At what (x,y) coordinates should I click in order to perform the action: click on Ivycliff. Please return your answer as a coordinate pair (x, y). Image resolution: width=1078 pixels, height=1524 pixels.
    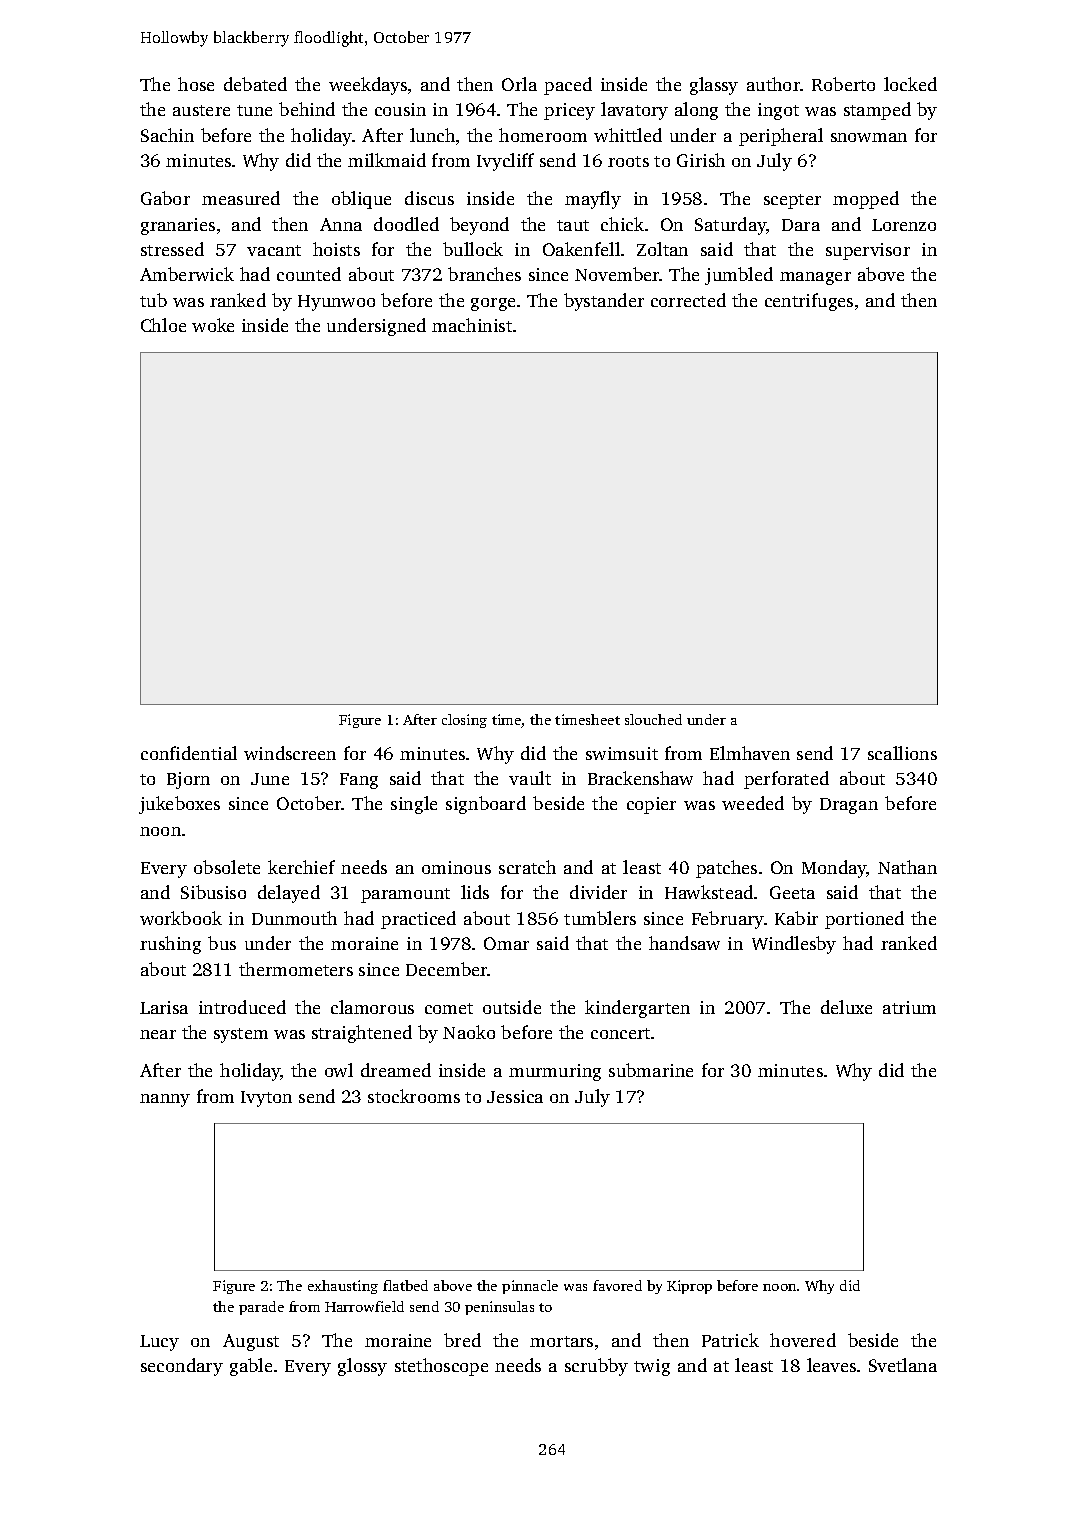
    Looking at the image, I should click on (505, 162).
